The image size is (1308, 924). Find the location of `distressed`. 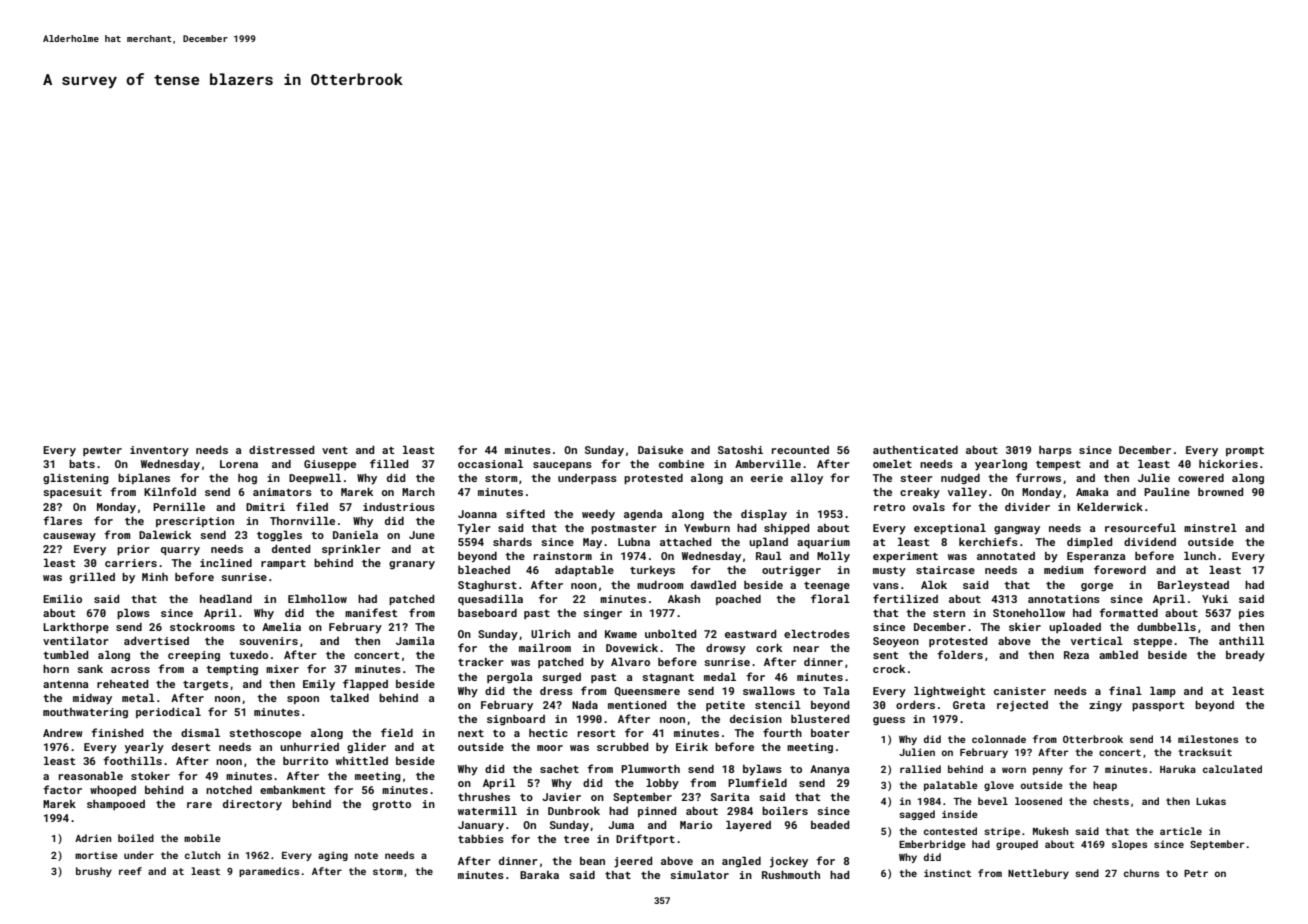

distressed is located at coordinates (281, 450).
